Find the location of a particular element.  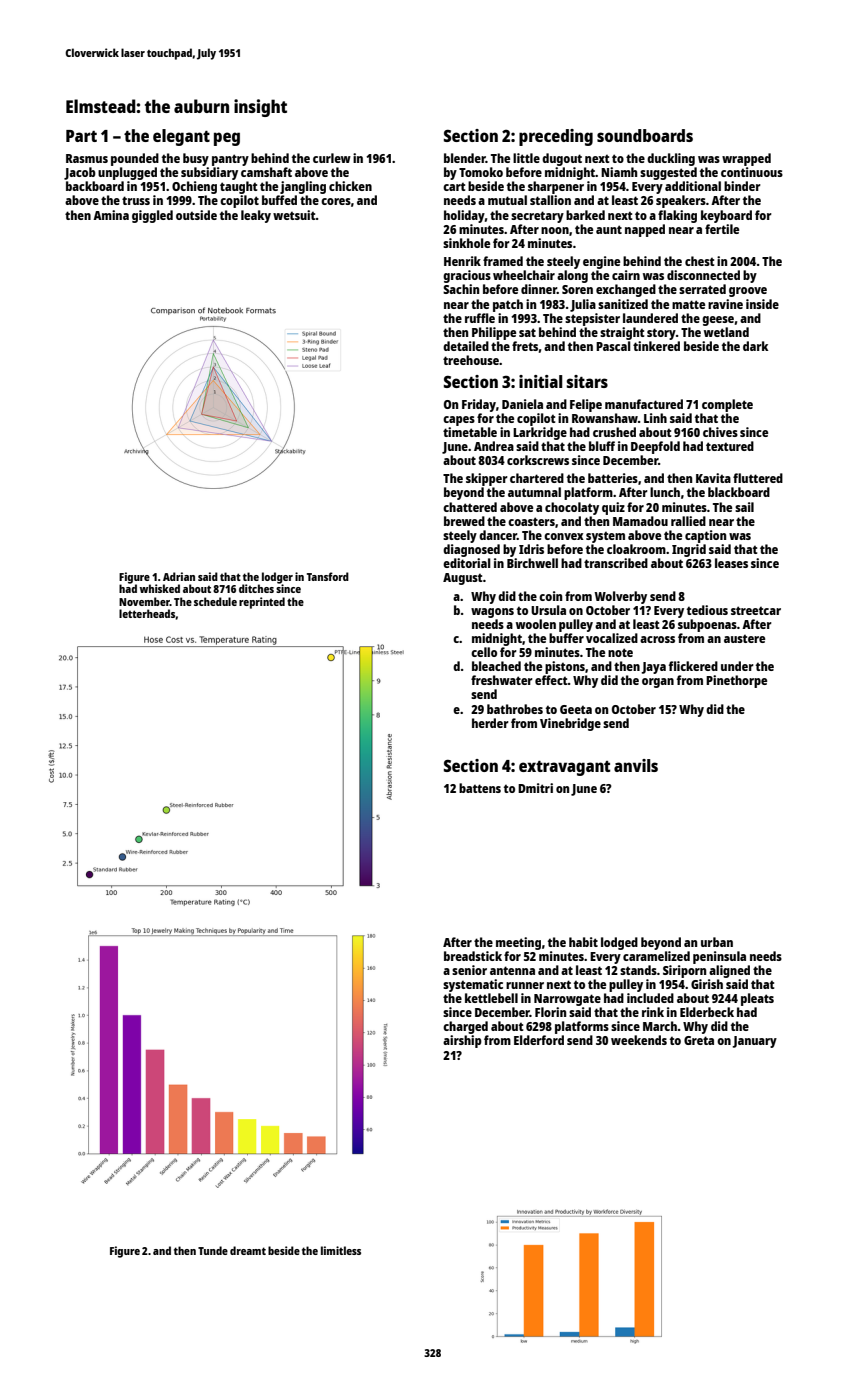

Wolverby is located at coordinates (620, 597).
